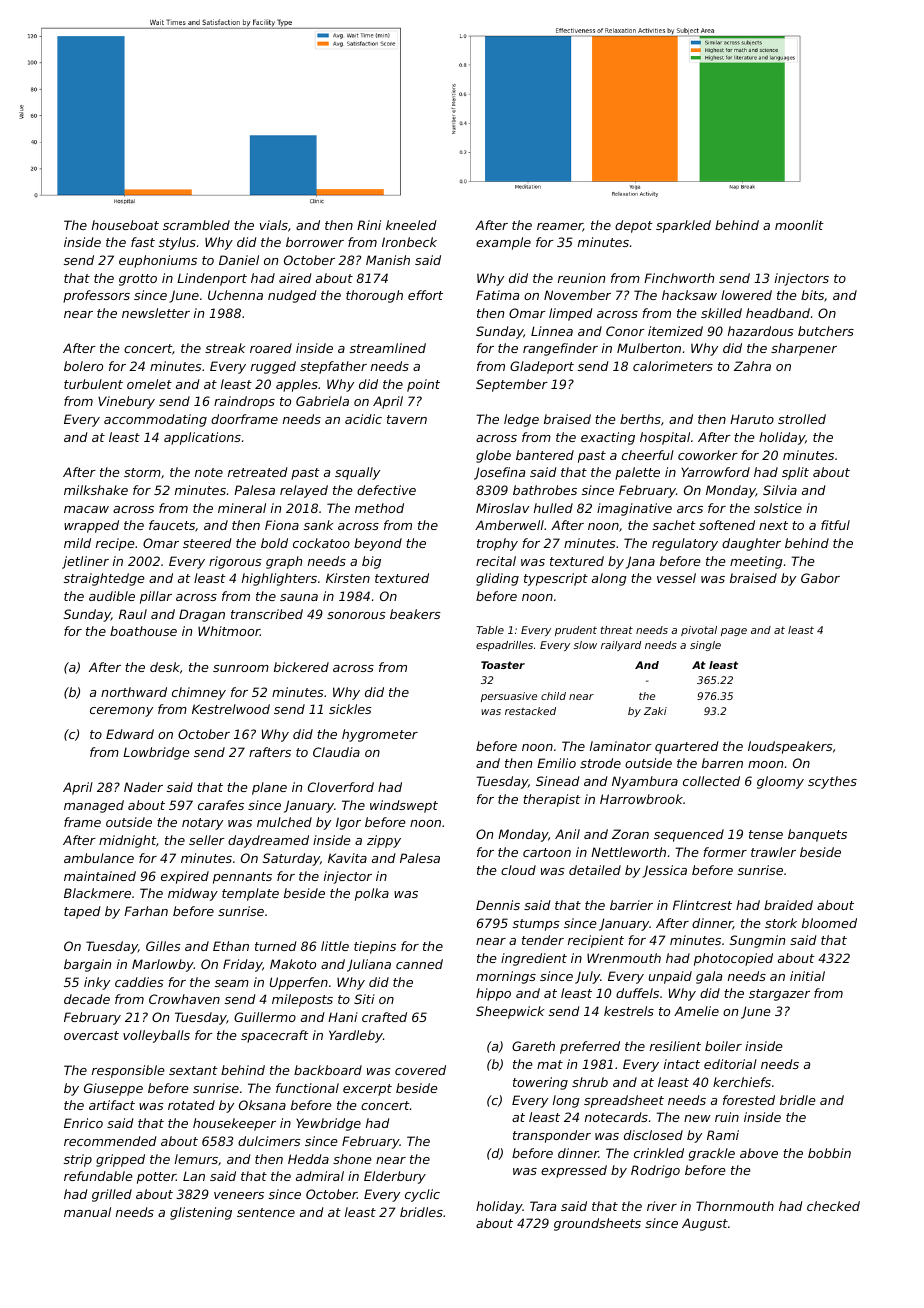 The image size is (924, 1308). Describe the element at coordinates (374, 296) in the image. I see `thorough` at that location.
